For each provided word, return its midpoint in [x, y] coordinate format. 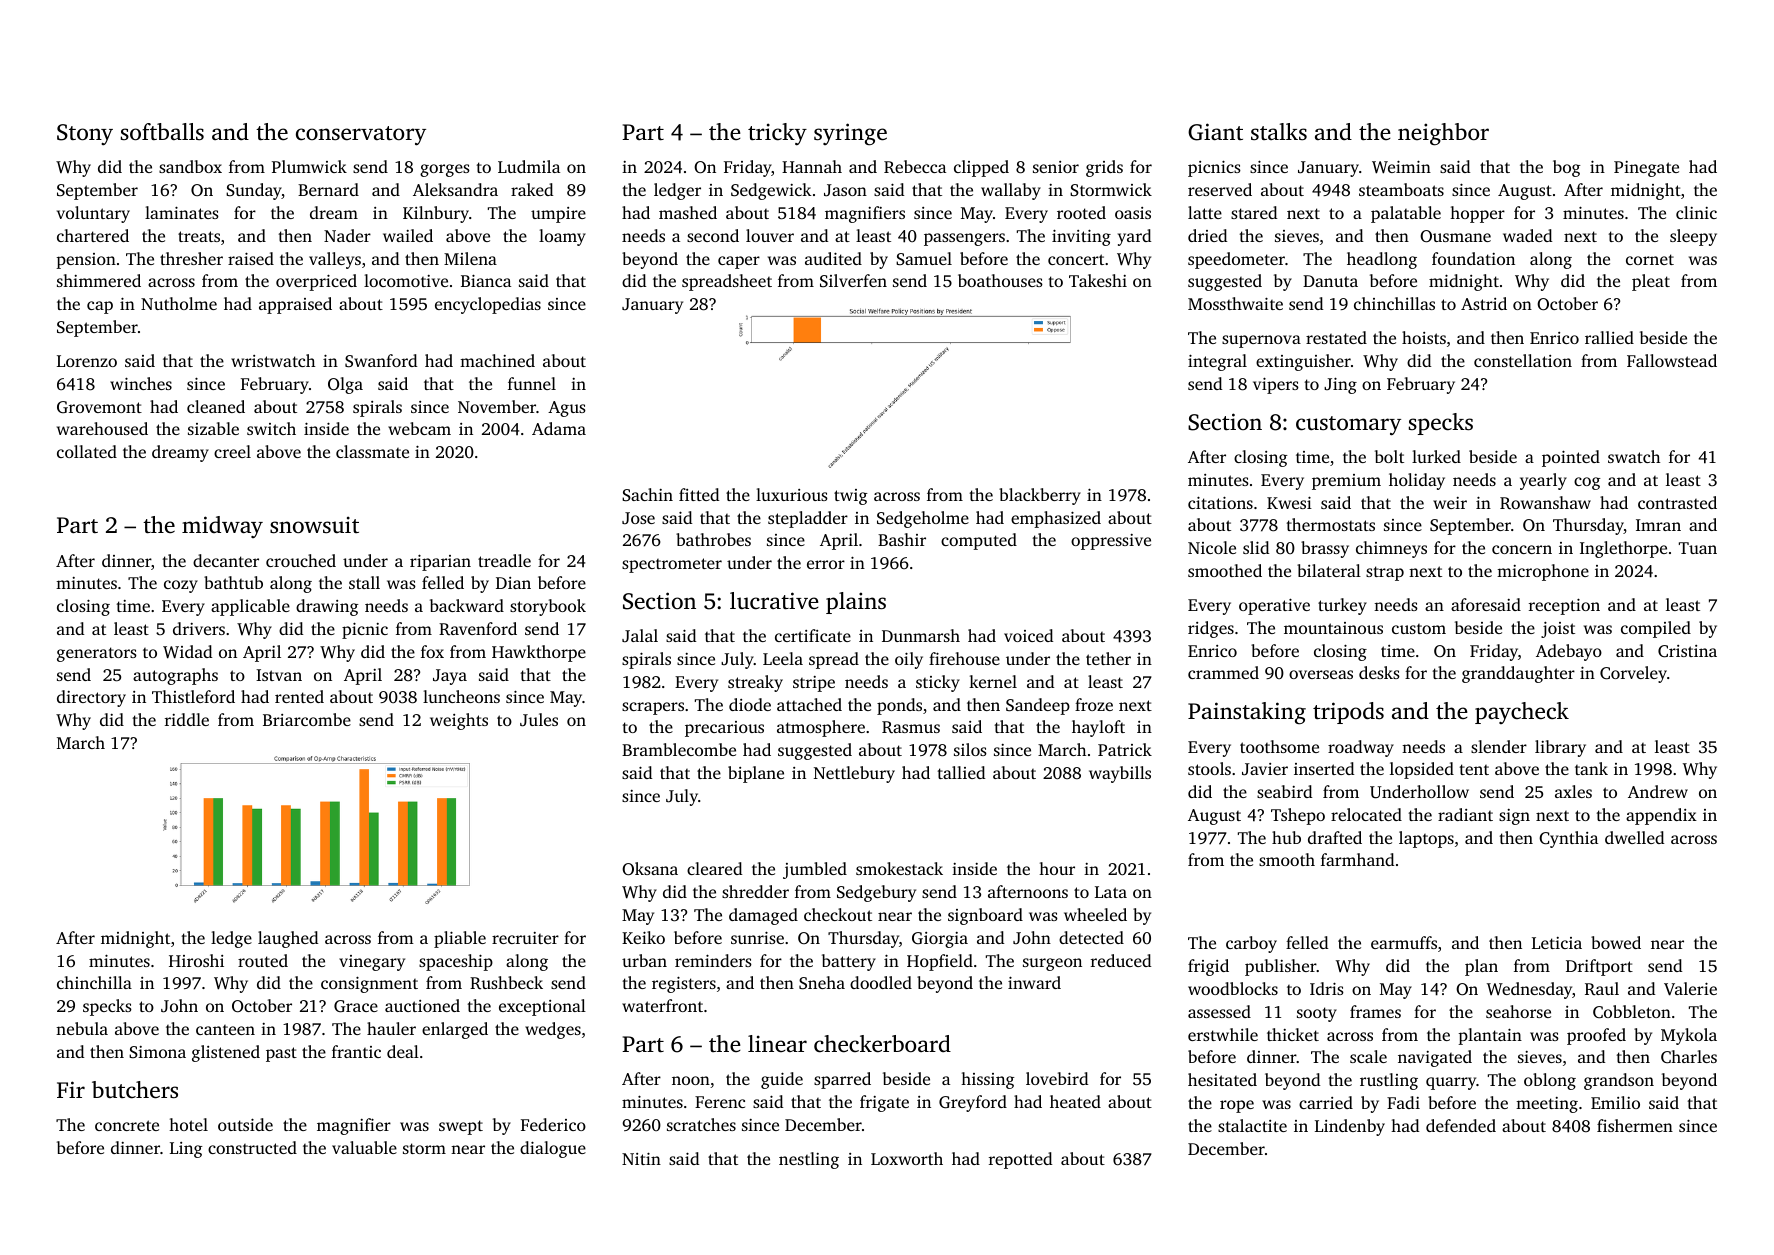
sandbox [190, 166]
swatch [1634, 456]
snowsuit [314, 524]
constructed [252, 1147]
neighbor [1443, 134]
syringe [850, 134]
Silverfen [853, 280]
